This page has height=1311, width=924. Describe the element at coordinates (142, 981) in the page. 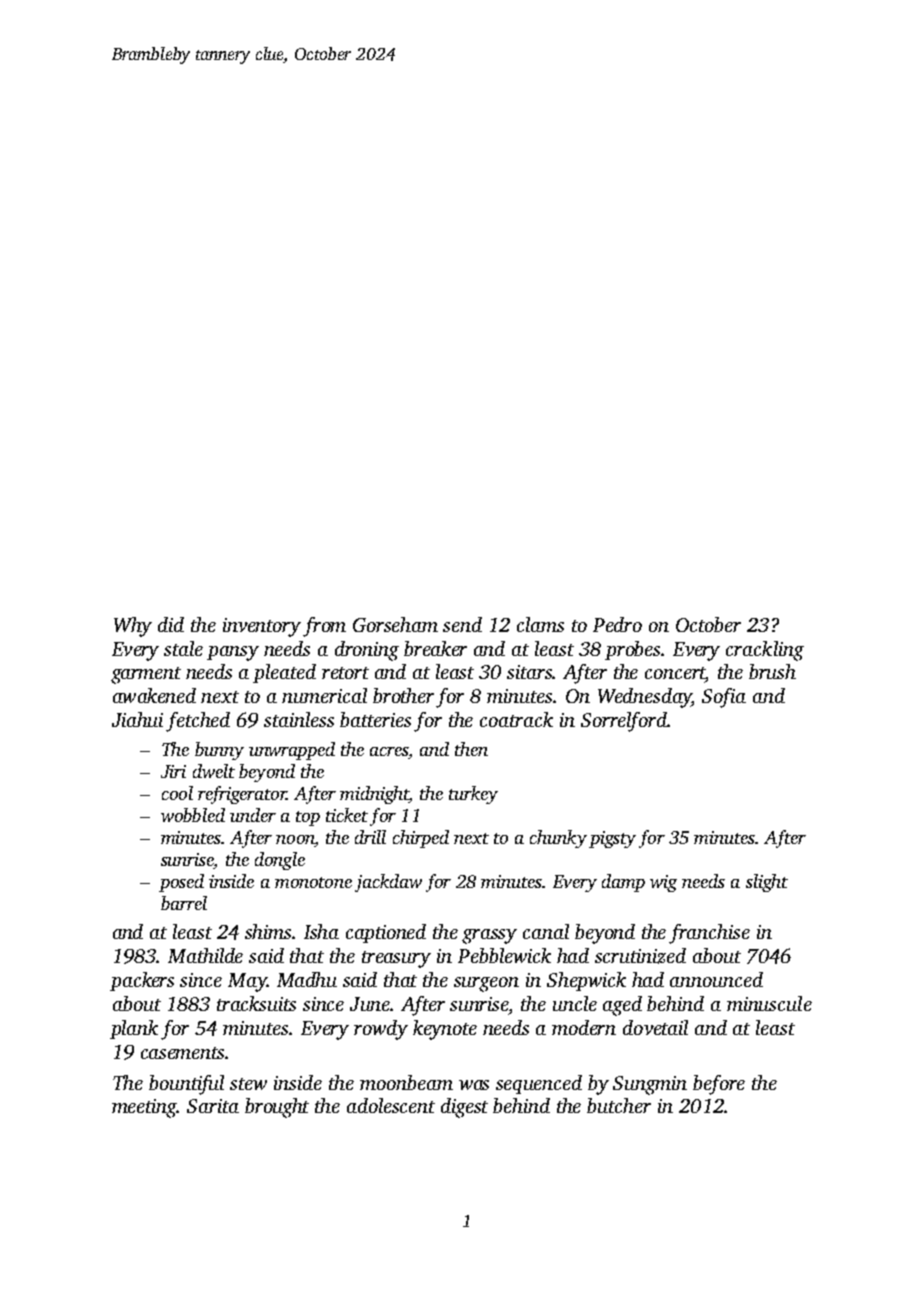

I see `packers` at that location.
